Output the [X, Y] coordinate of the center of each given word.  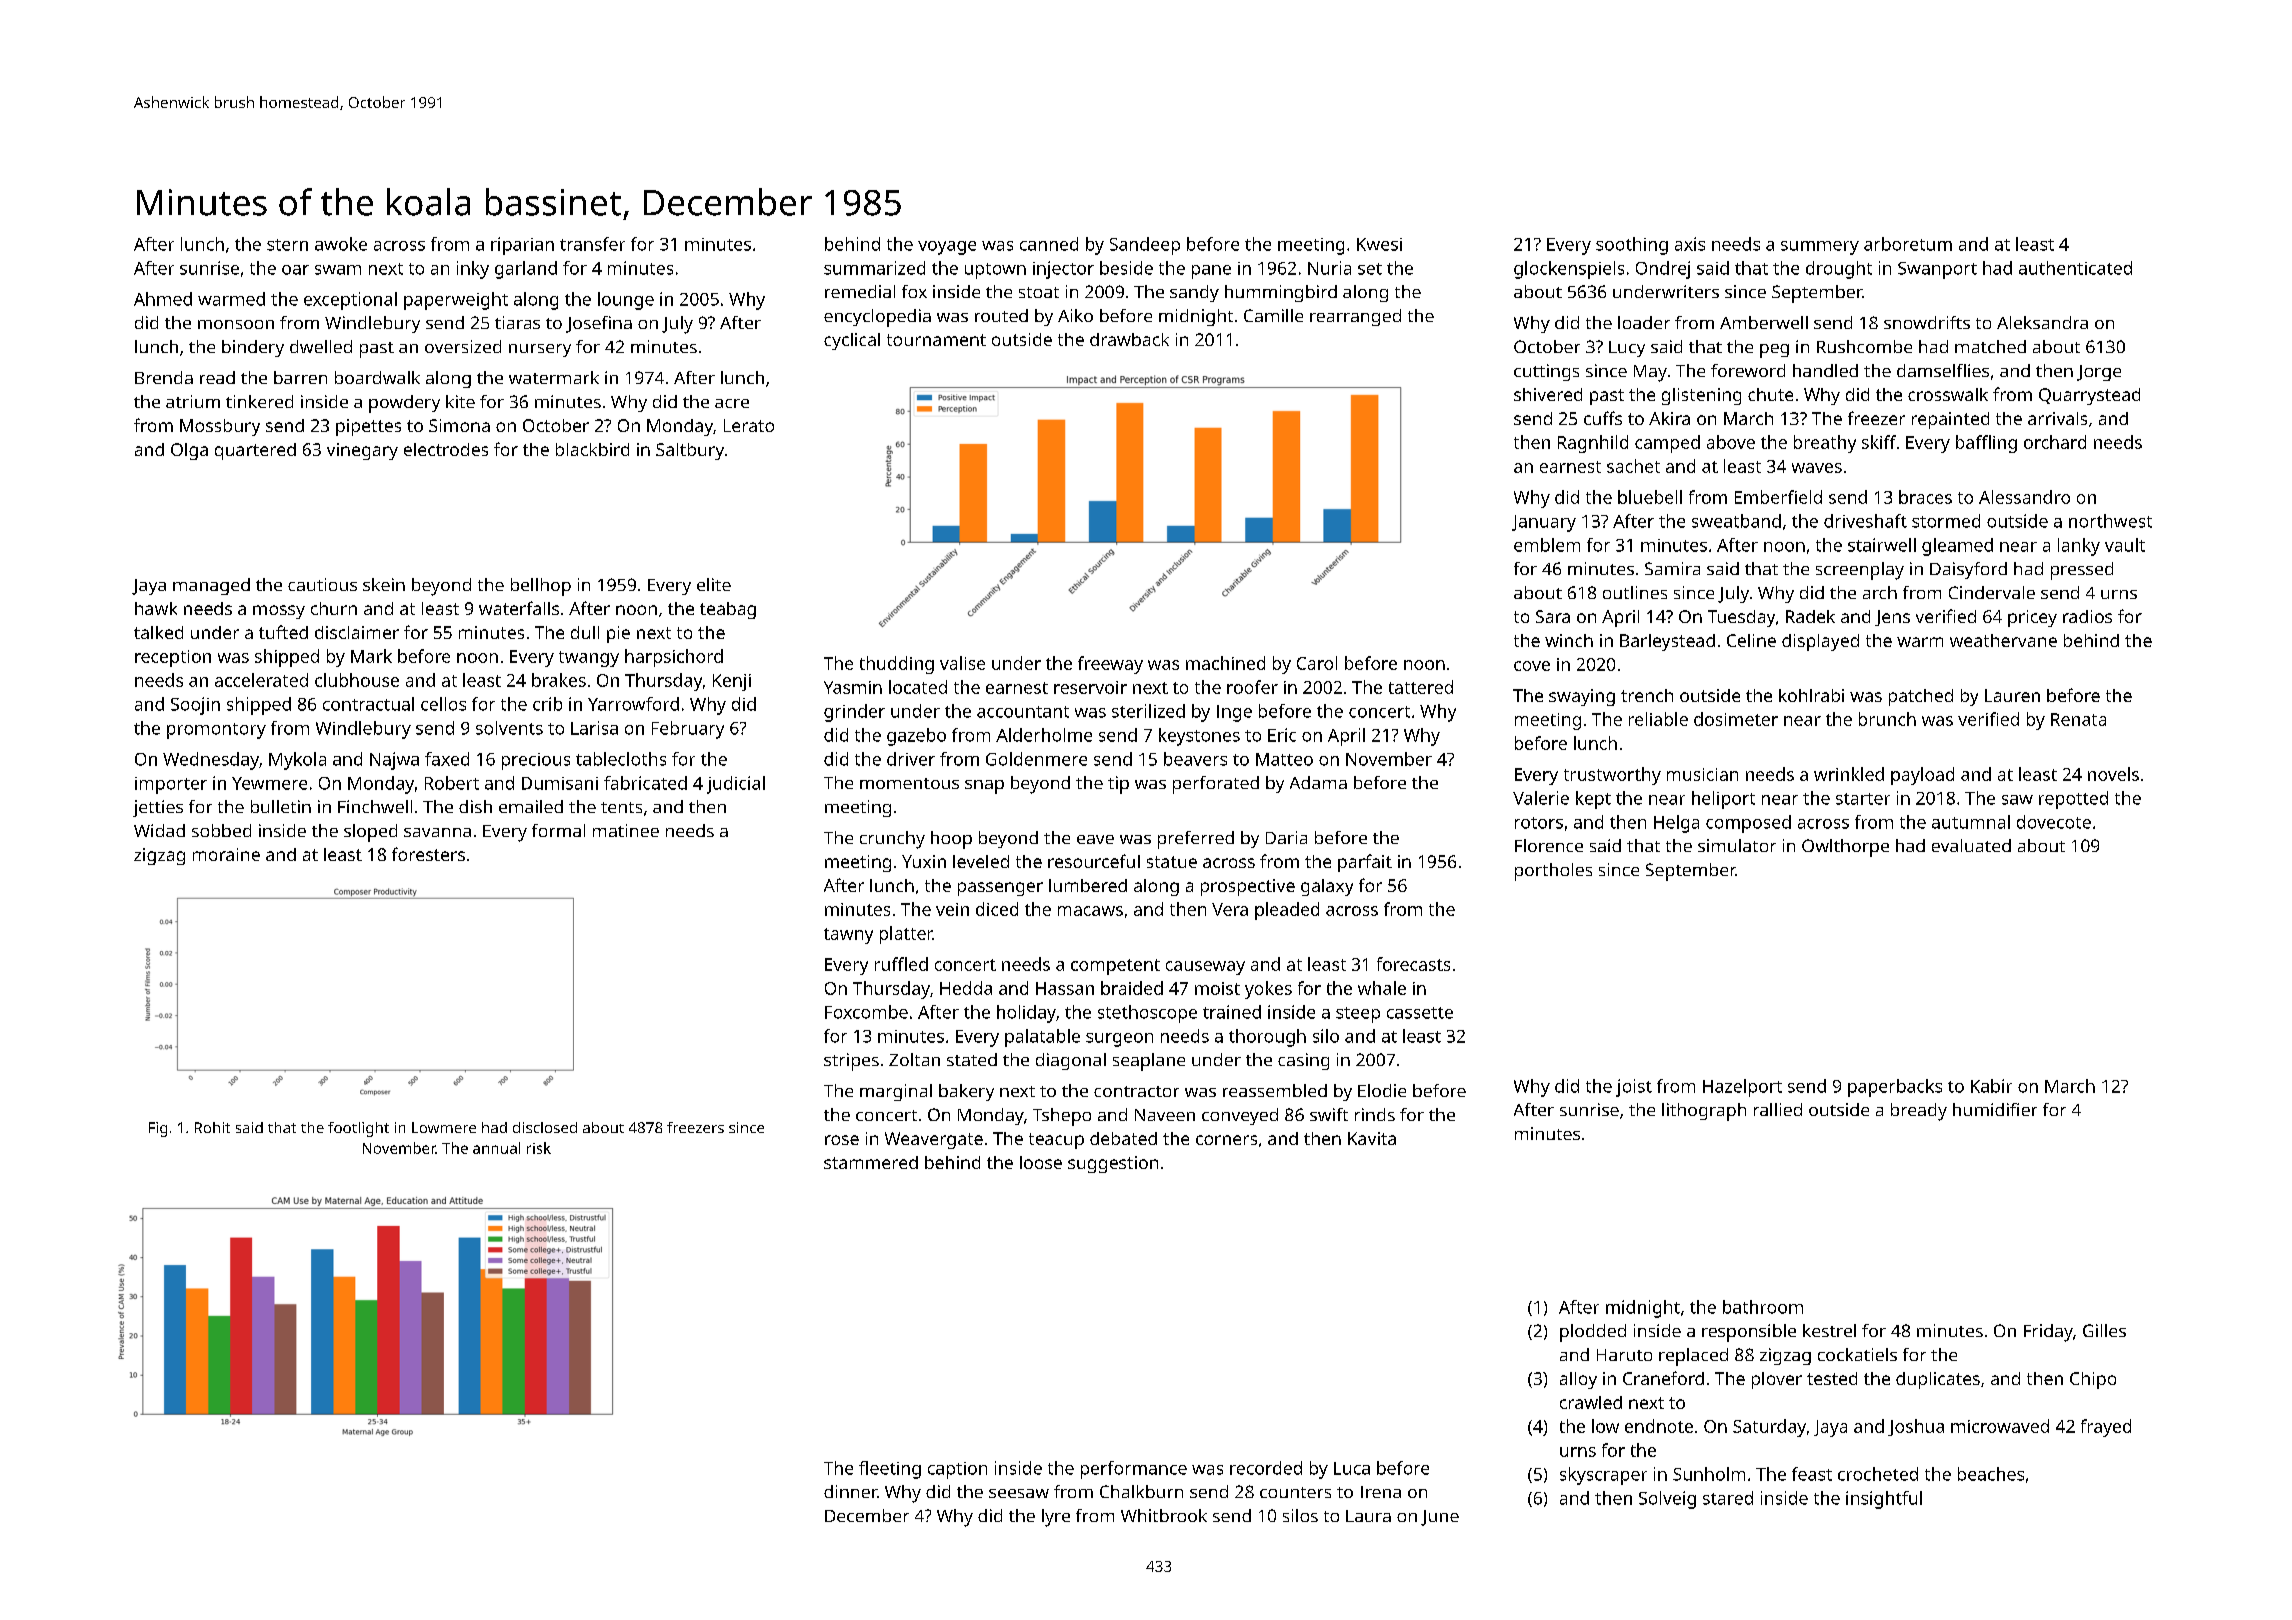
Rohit [212, 1127]
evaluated [1971, 845]
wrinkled [1849, 774]
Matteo [1284, 759]
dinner [850, 1491]
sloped [370, 833]
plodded [1593, 1333]
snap [984, 787]
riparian [522, 246]
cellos [443, 704]
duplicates [1938, 1380]
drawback [1129, 339]
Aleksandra [2042, 322]
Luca [1352, 1468]
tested [1832, 1378]
